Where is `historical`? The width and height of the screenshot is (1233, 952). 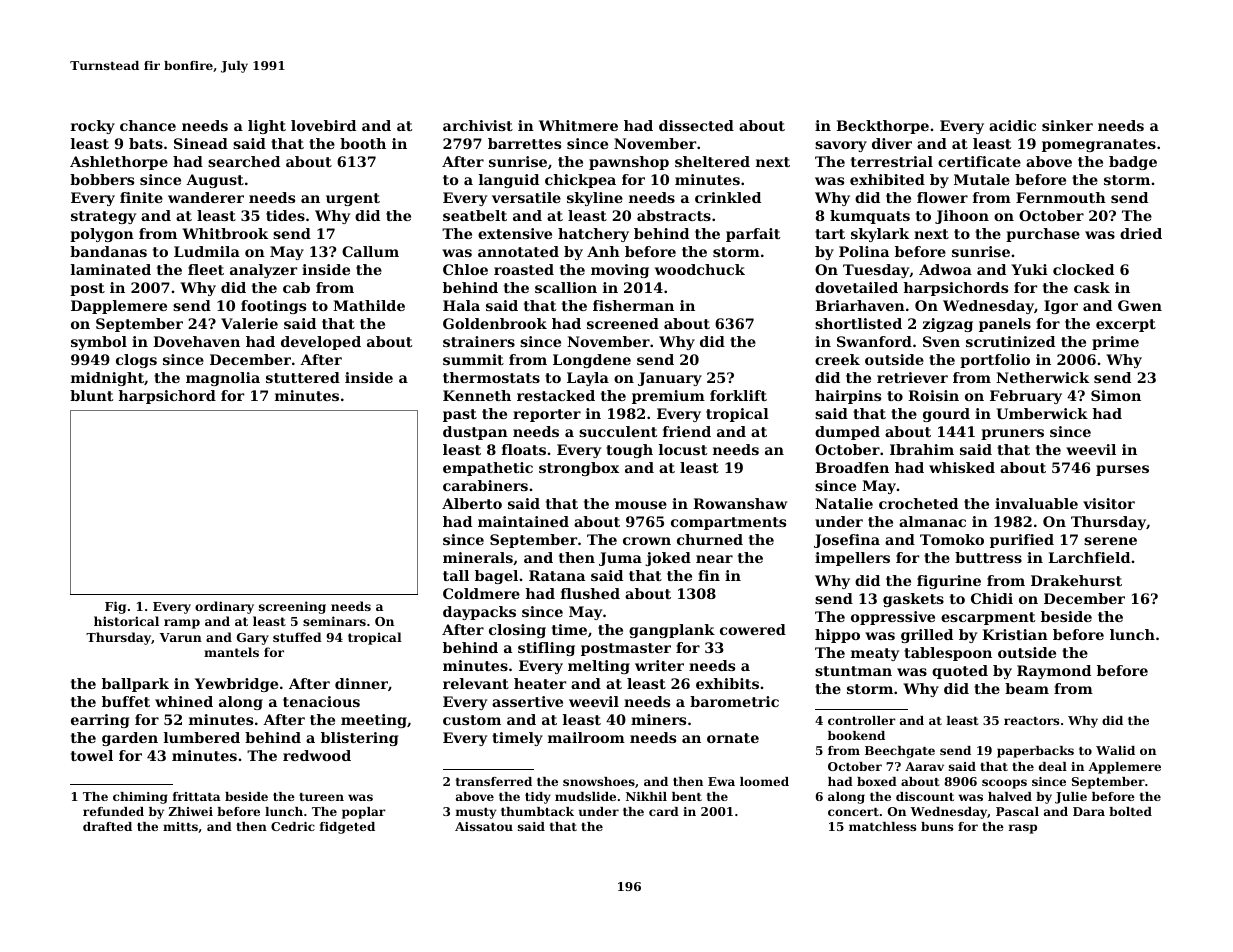 historical is located at coordinates (126, 621).
